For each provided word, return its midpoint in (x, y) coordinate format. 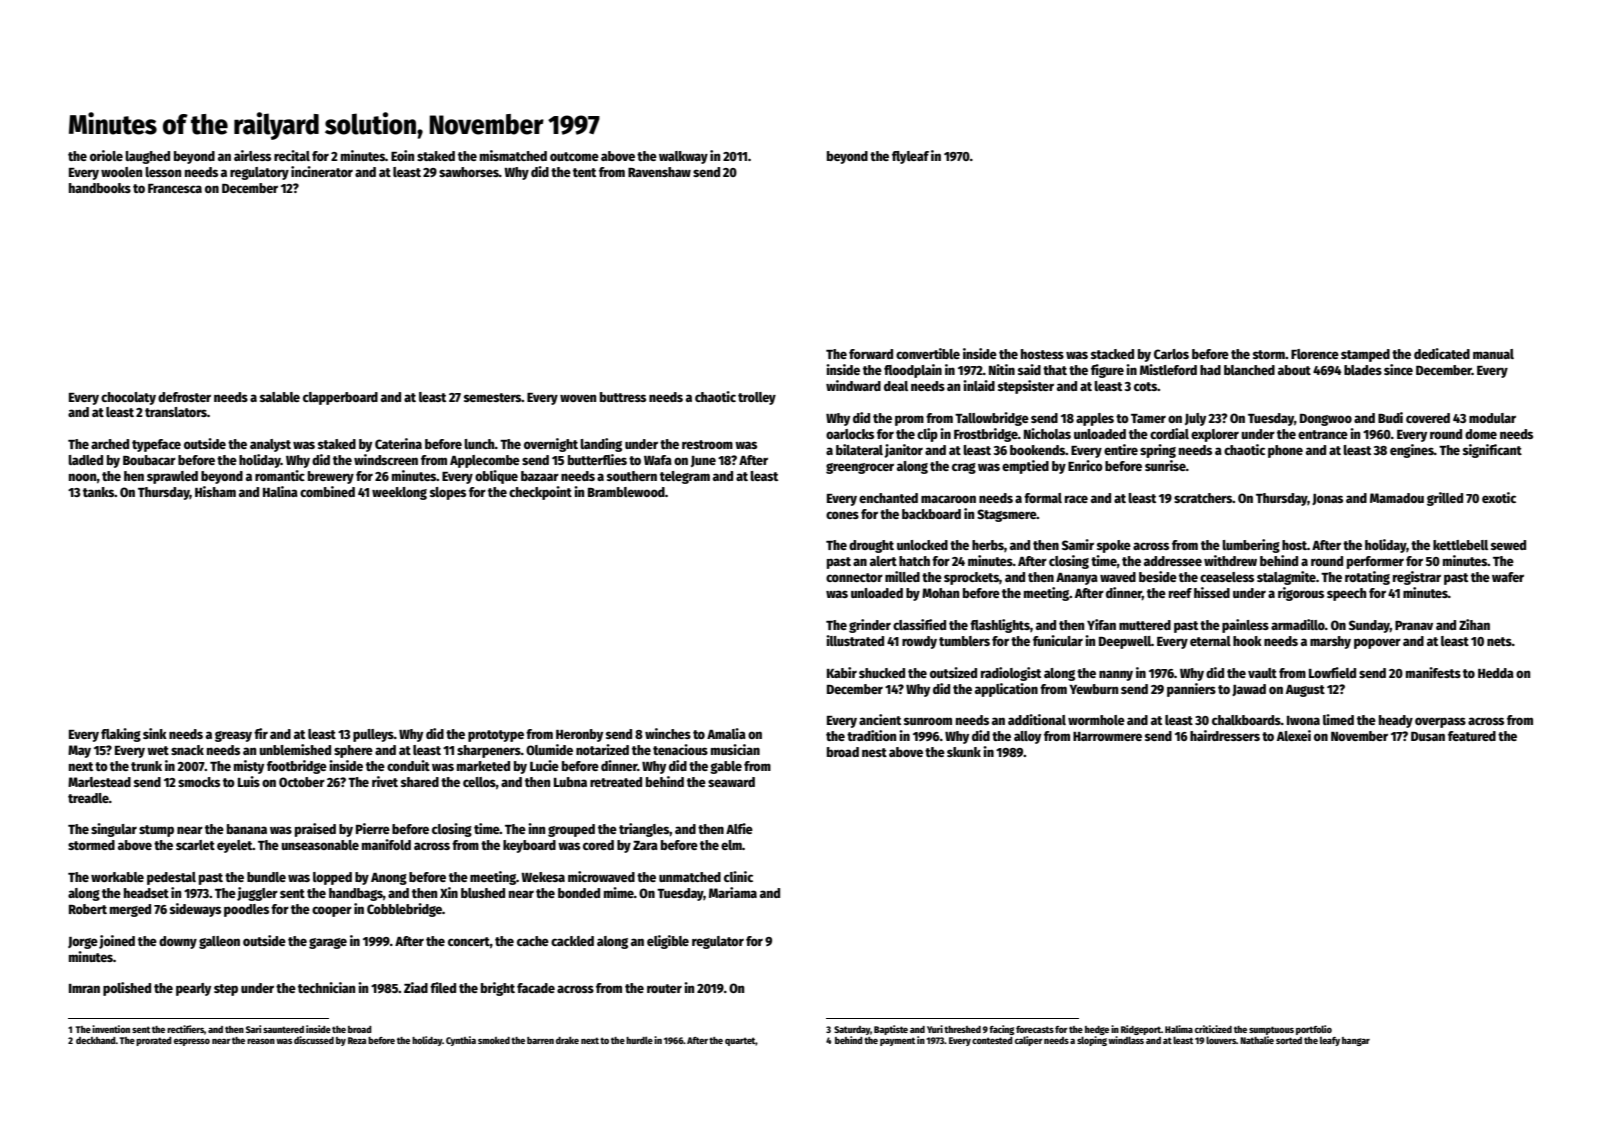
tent (584, 172)
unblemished (295, 749)
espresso (192, 1042)
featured (1472, 736)
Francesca (175, 188)
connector (854, 577)
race (1076, 499)
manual (1493, 354)
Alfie (739, 828)
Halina (280, 491)
